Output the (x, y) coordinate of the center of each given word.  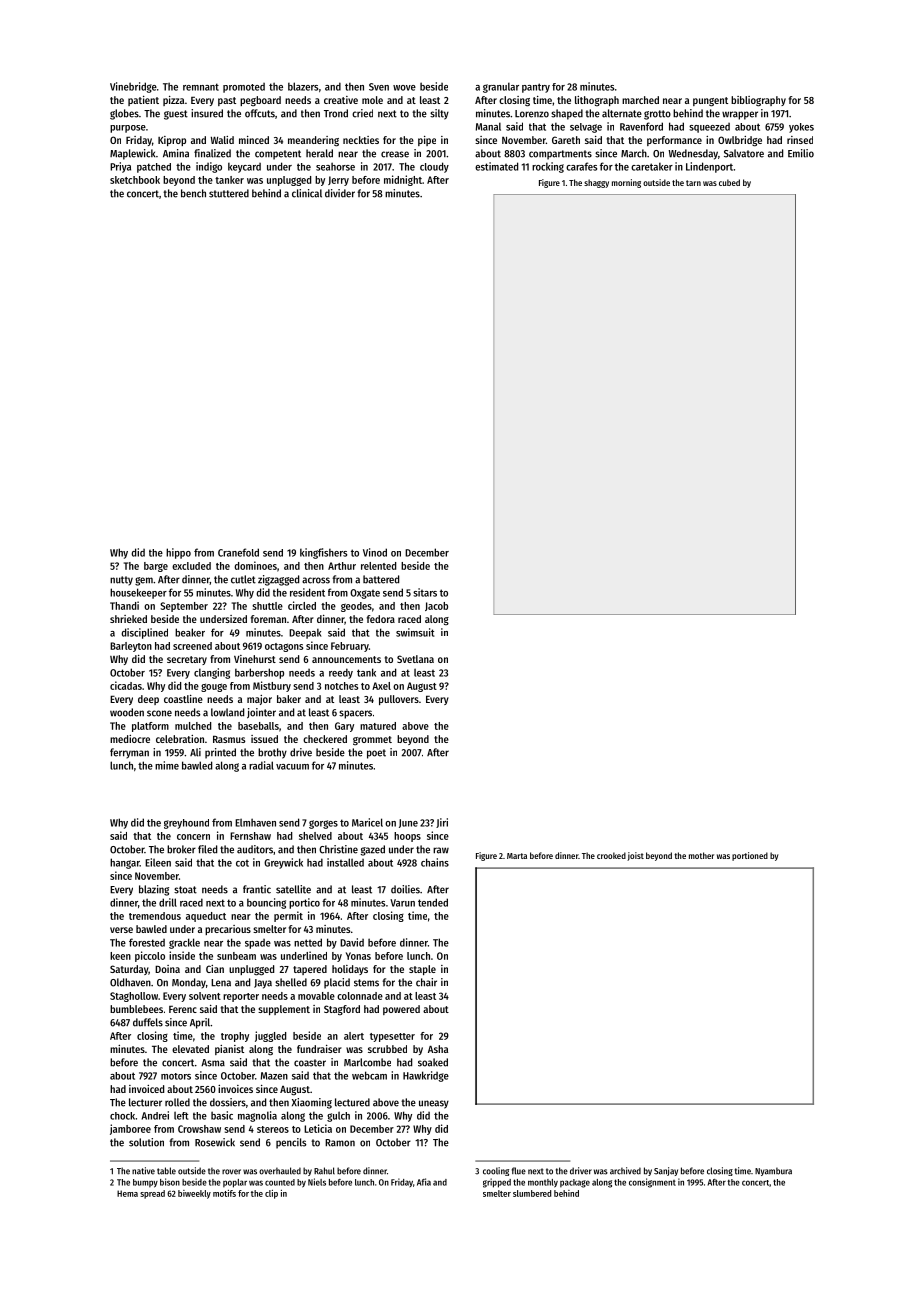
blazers (303, 86)
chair (426, 982)
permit (288, 916)
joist (635, 856)
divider (340, 193)
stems (366, 983)
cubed (729, 182)
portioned (750, 856)
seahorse (335, 166)
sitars (425, 592)
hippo (178, 553)
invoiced (146, 1089)
